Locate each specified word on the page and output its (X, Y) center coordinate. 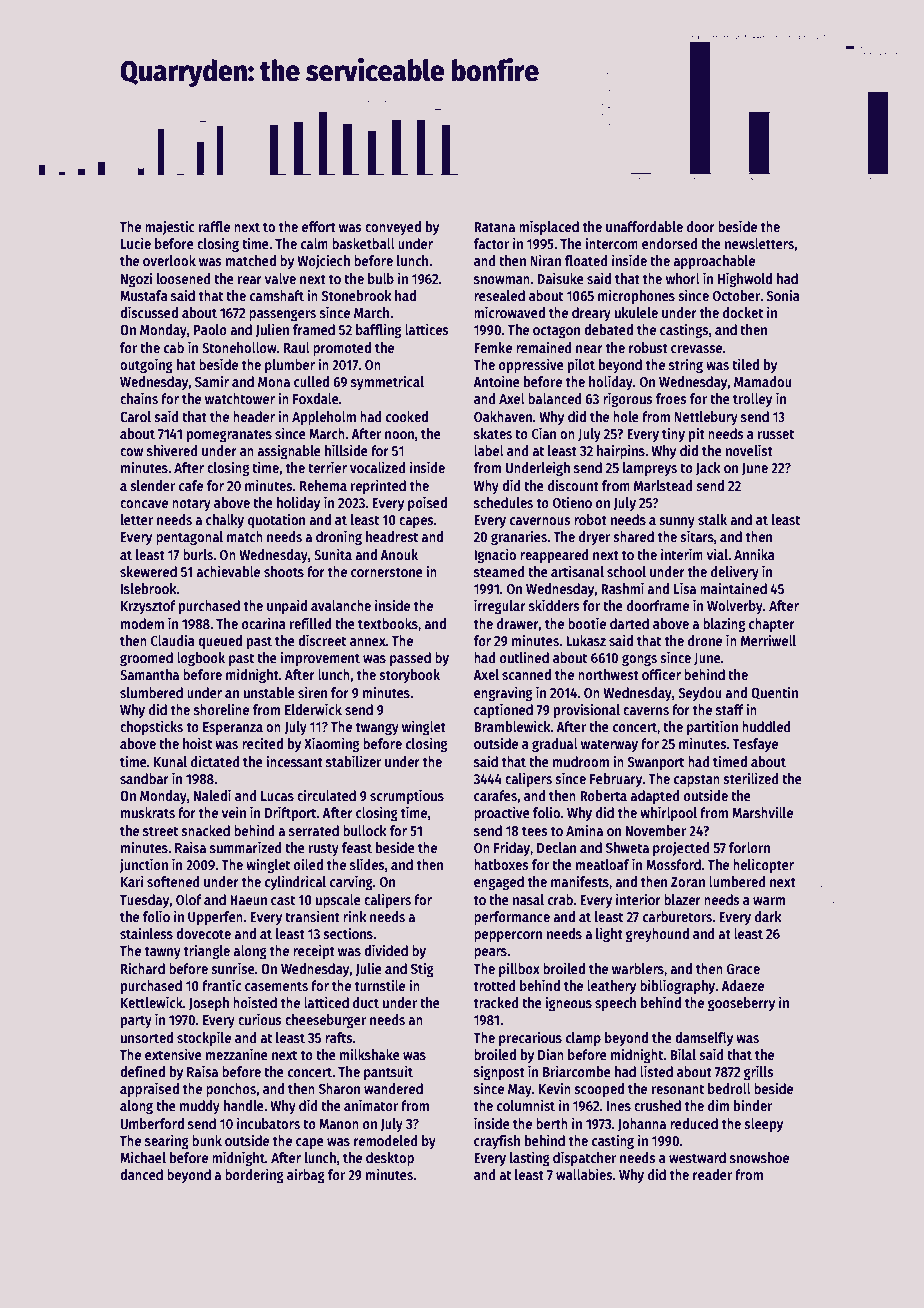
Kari (132, 881)
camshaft (277, 295)
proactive (502, 813)
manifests (580, 881)
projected (681, 848)
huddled (766, 726)
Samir (212, 381)
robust (648, 347)
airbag (306, 1175)
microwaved (509, 312)
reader (712, 1174)
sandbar (144, 778)
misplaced (549, 227)
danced (141, 1174)
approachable (714, 262)
